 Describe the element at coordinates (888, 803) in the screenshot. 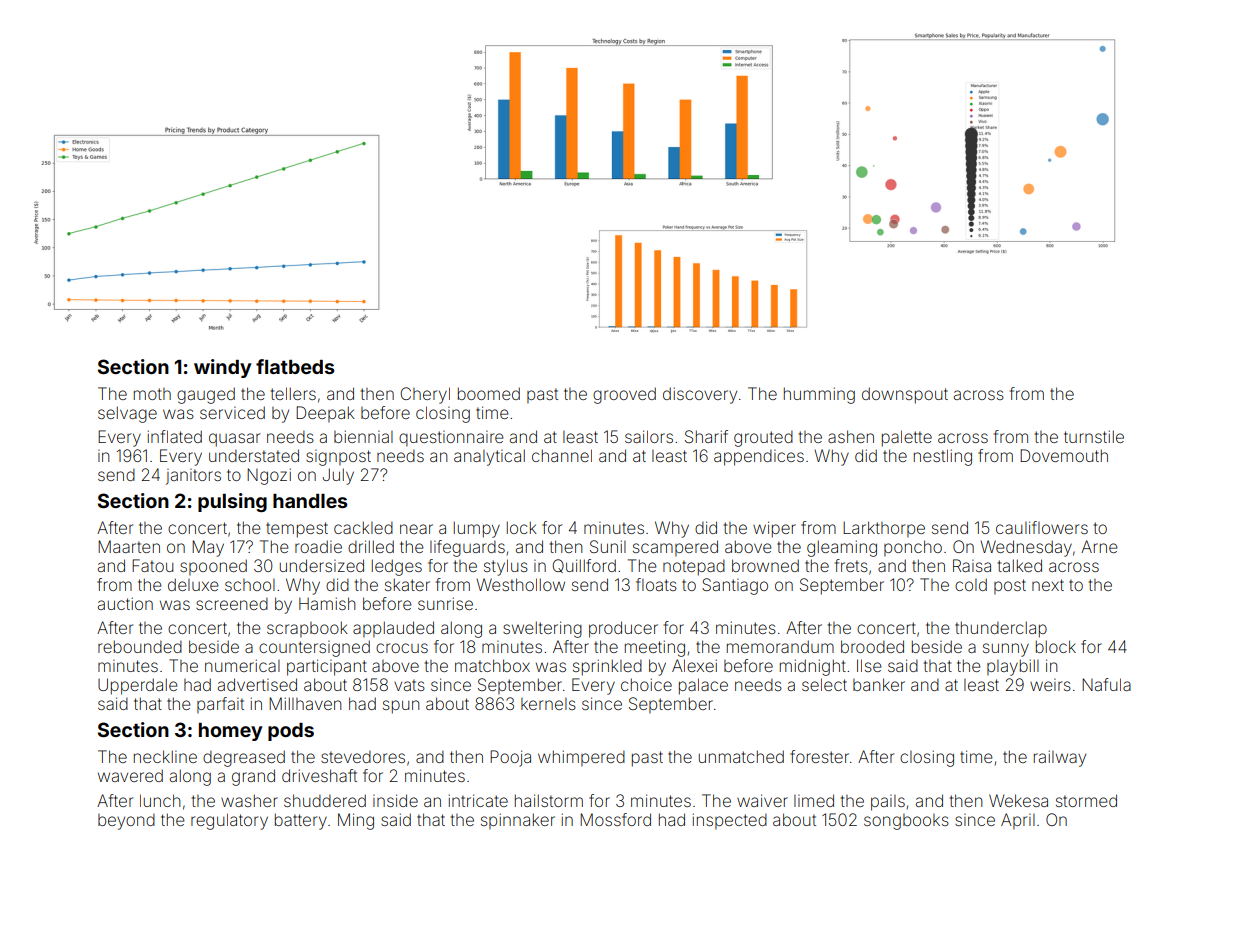

I see `pails` at that location.
